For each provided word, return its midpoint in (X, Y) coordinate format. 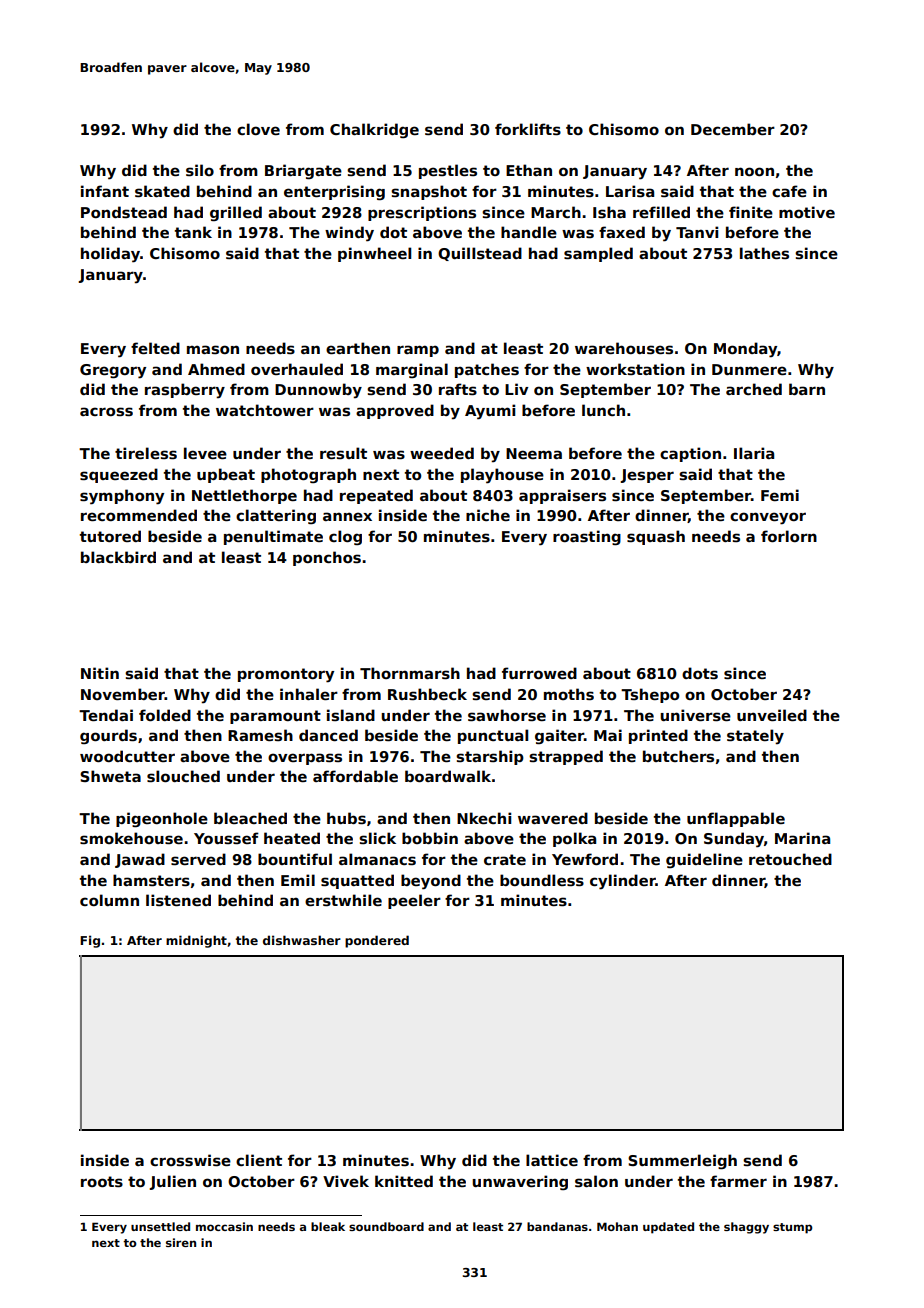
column (109, 900)
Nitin (100, 673)
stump (792, 1228)
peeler (414, 901)
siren (181, 1242)
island (351, 715)
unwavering (520, 1182)
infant (105, 191)
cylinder (623, 882)
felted (155, 348)
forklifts (528, 129)
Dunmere (749, 369)
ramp (418, 351)
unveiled (772, 715)
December (733, 129)
